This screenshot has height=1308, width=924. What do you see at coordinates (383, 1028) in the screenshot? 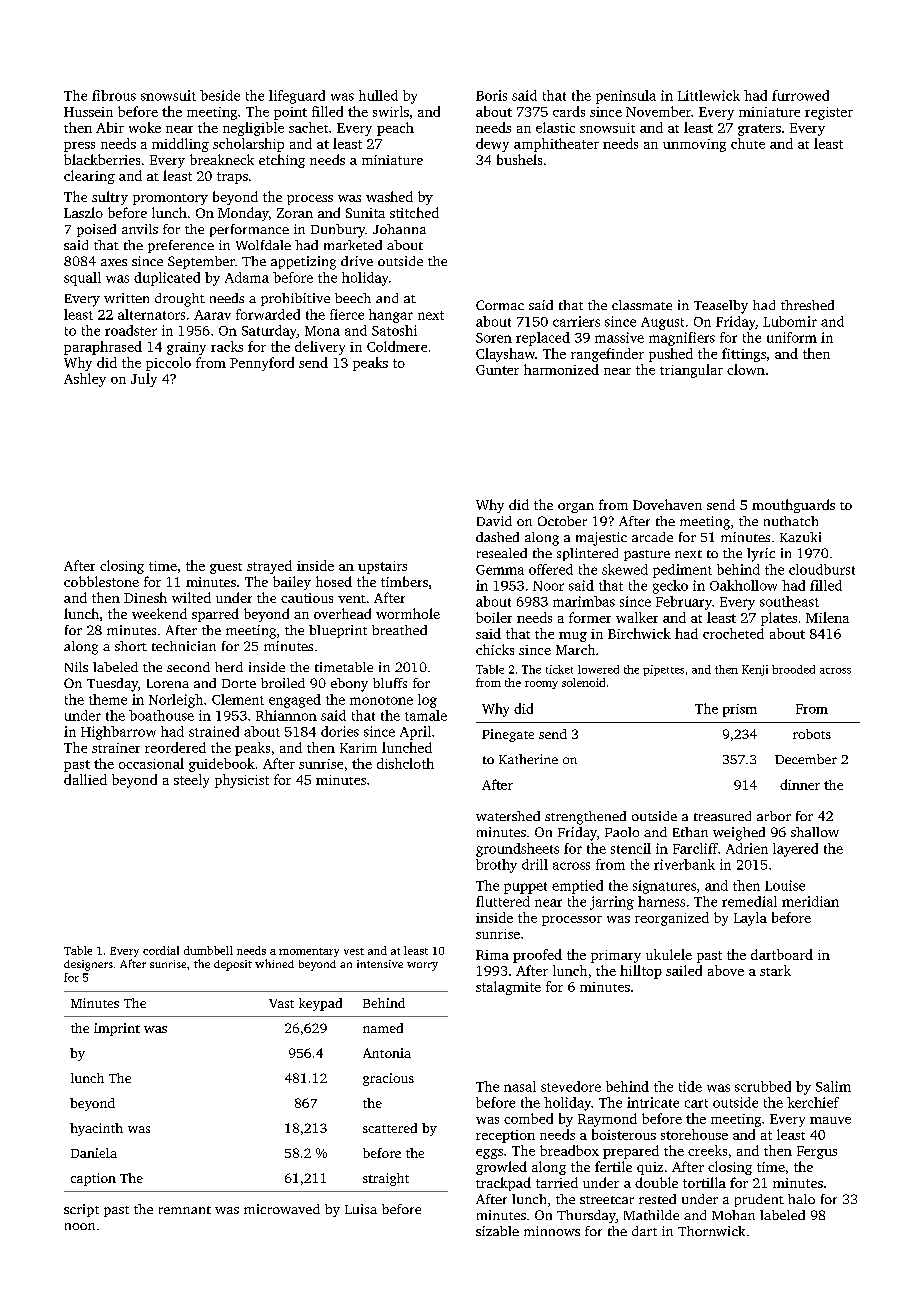
I see `named` at bounding box center [383, 1028].
